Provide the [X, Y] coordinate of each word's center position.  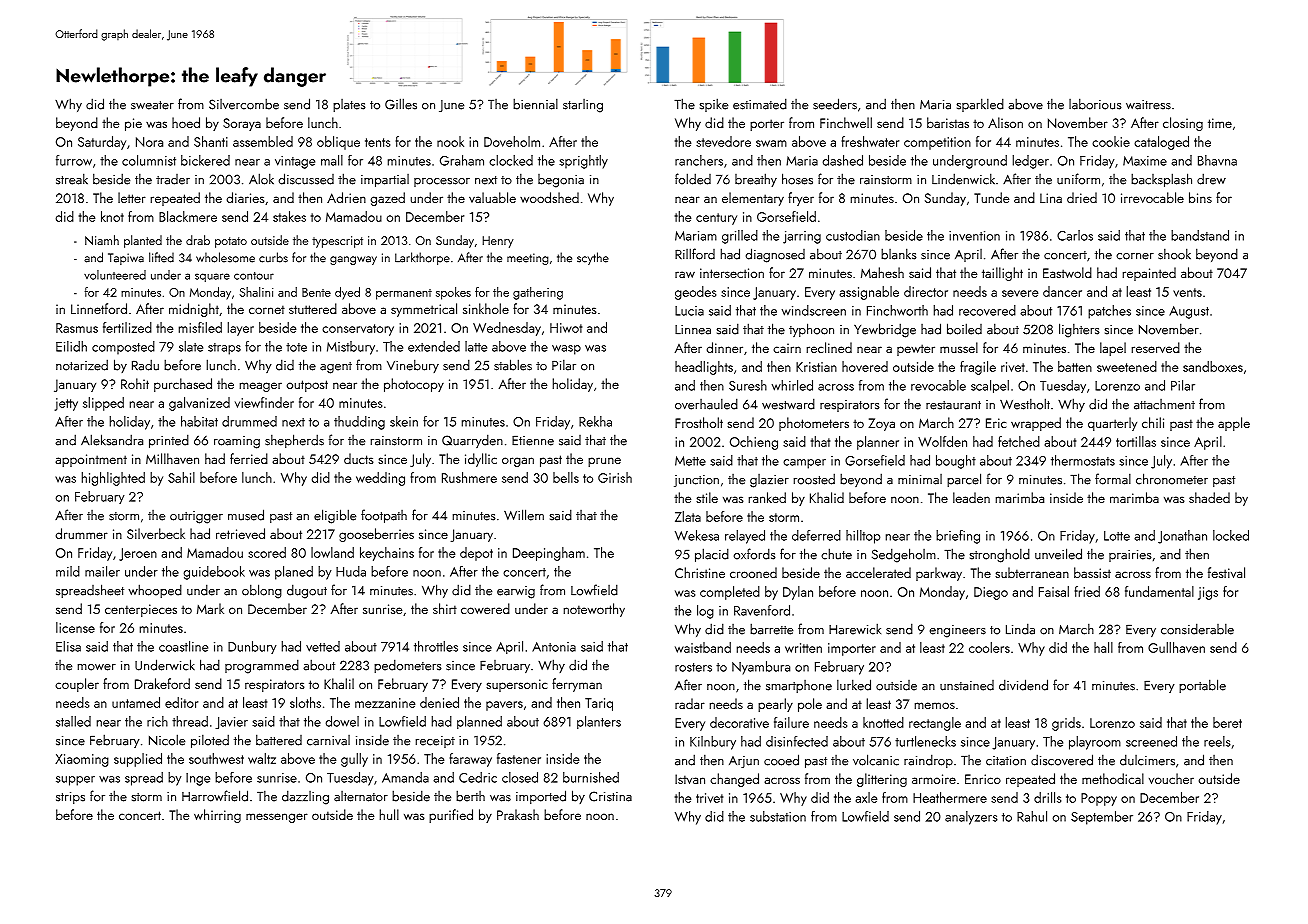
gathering [538, 293]
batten [1075, 366]
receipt [435, 742]
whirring [217, 816]
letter [132, 197]
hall [1103, 647]
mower [97, 667]
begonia [561, 181]
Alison [1005, 122]
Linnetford [99, 308]
